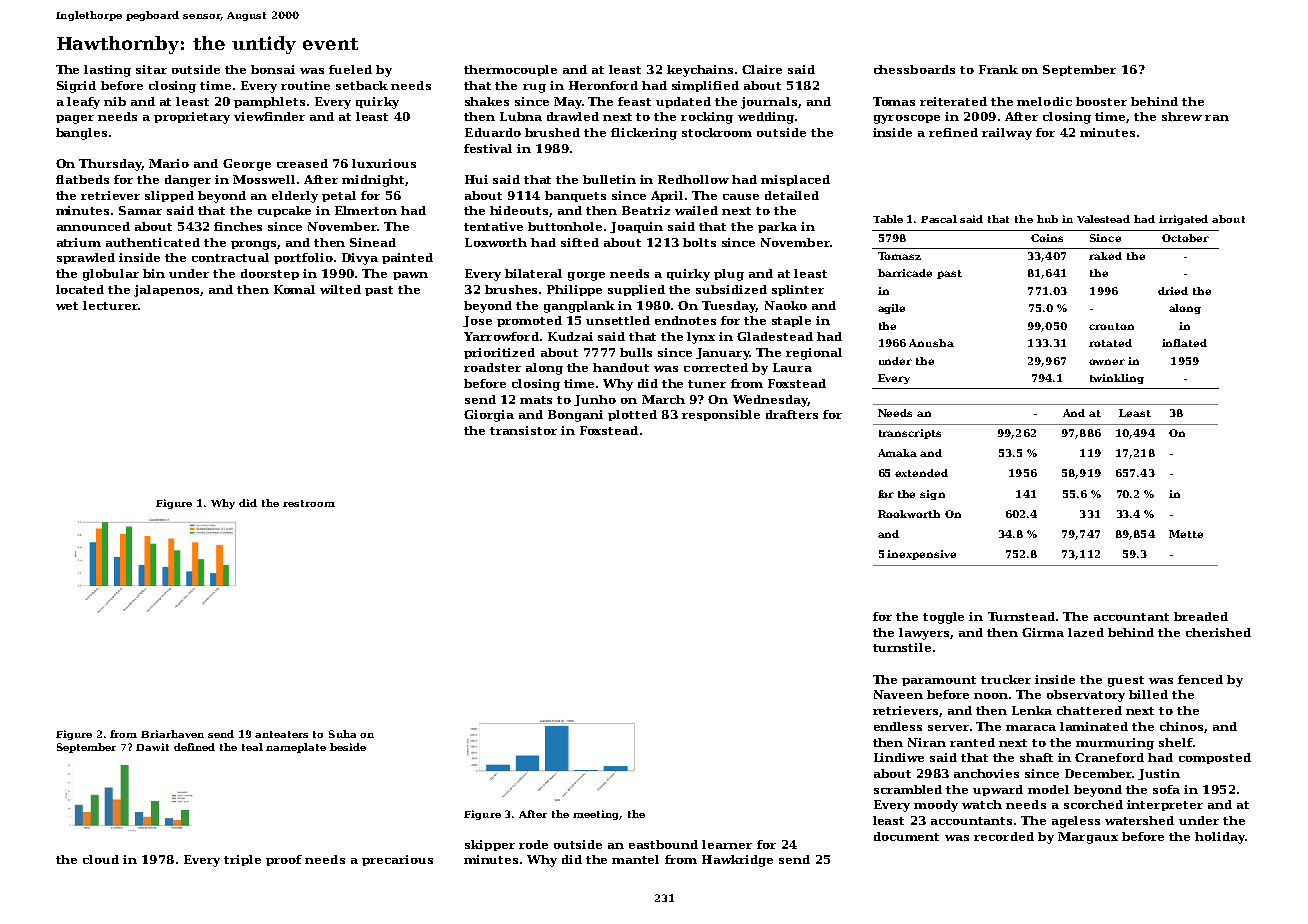 This screenshot has height=924, width=1308. I want to click on Sigrid, so click(76, 87).
